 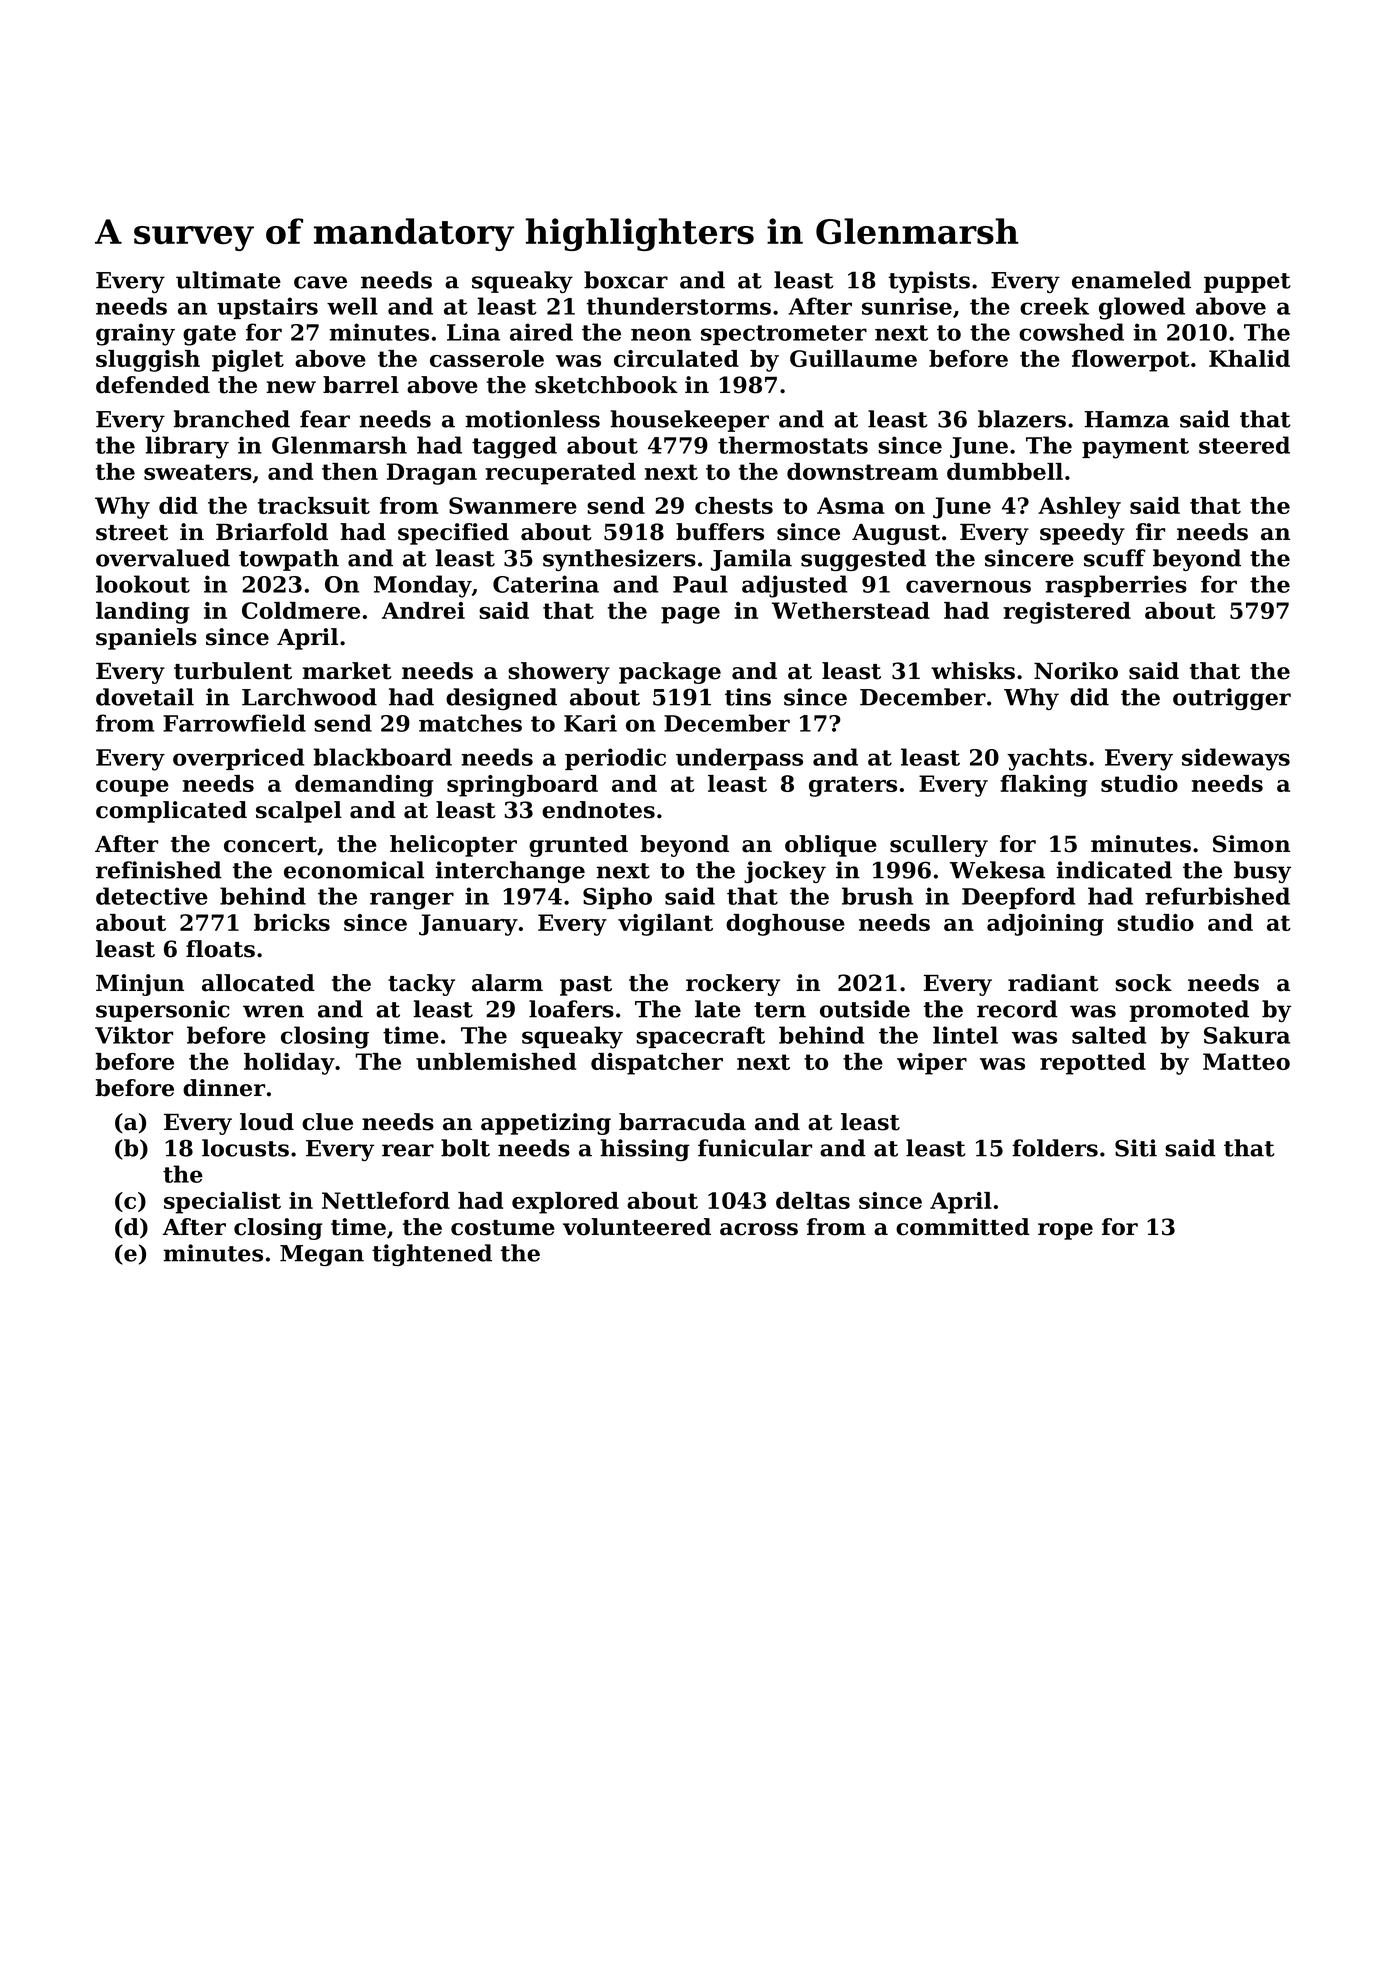 I want to click on enameled, so click(x=1131, y=280).
